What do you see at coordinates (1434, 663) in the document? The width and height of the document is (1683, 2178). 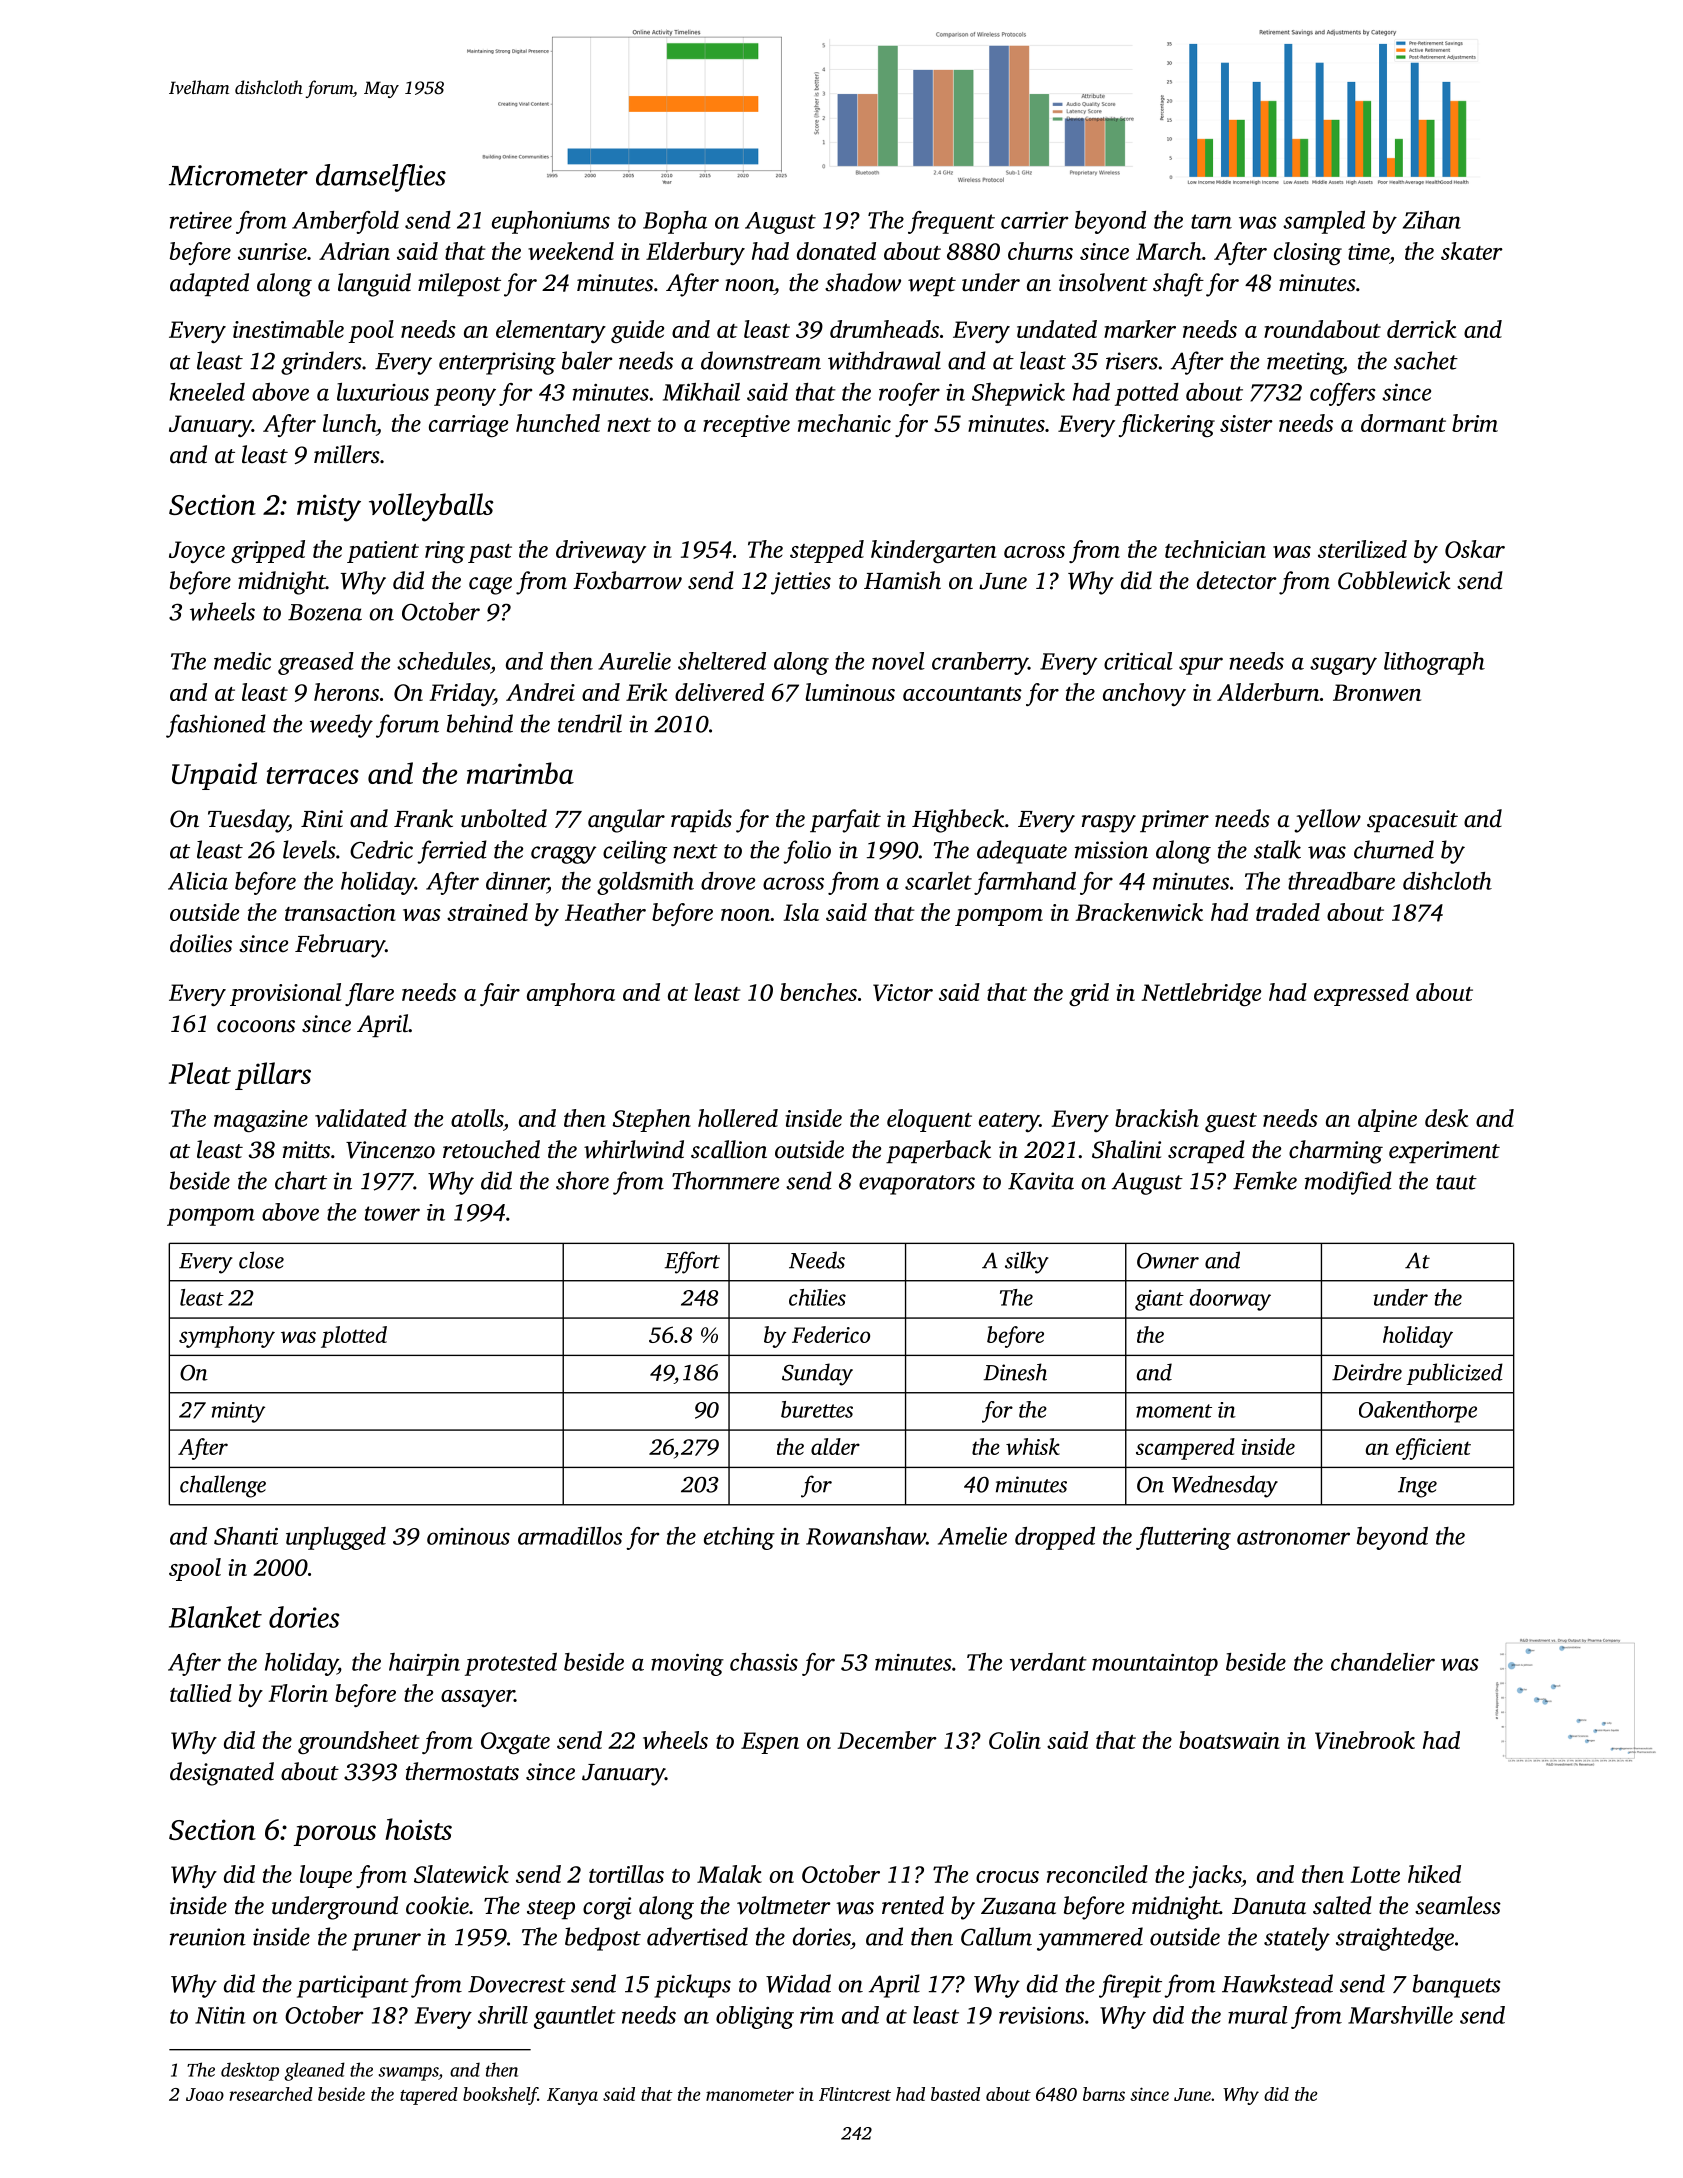 I see `lithograph` at bounding box center [1434, 663].
